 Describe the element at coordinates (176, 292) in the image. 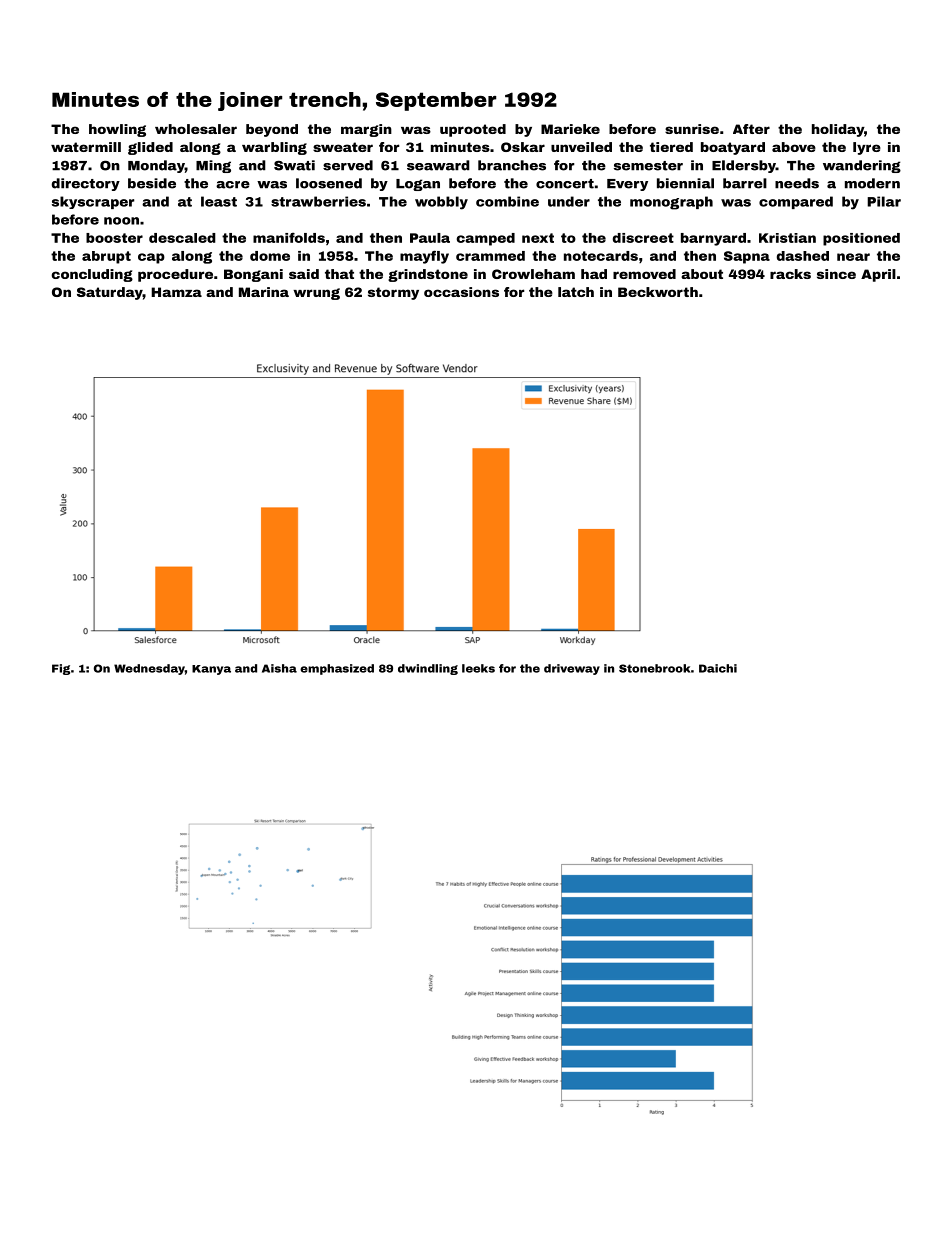

I see `Hamza` at that location.
